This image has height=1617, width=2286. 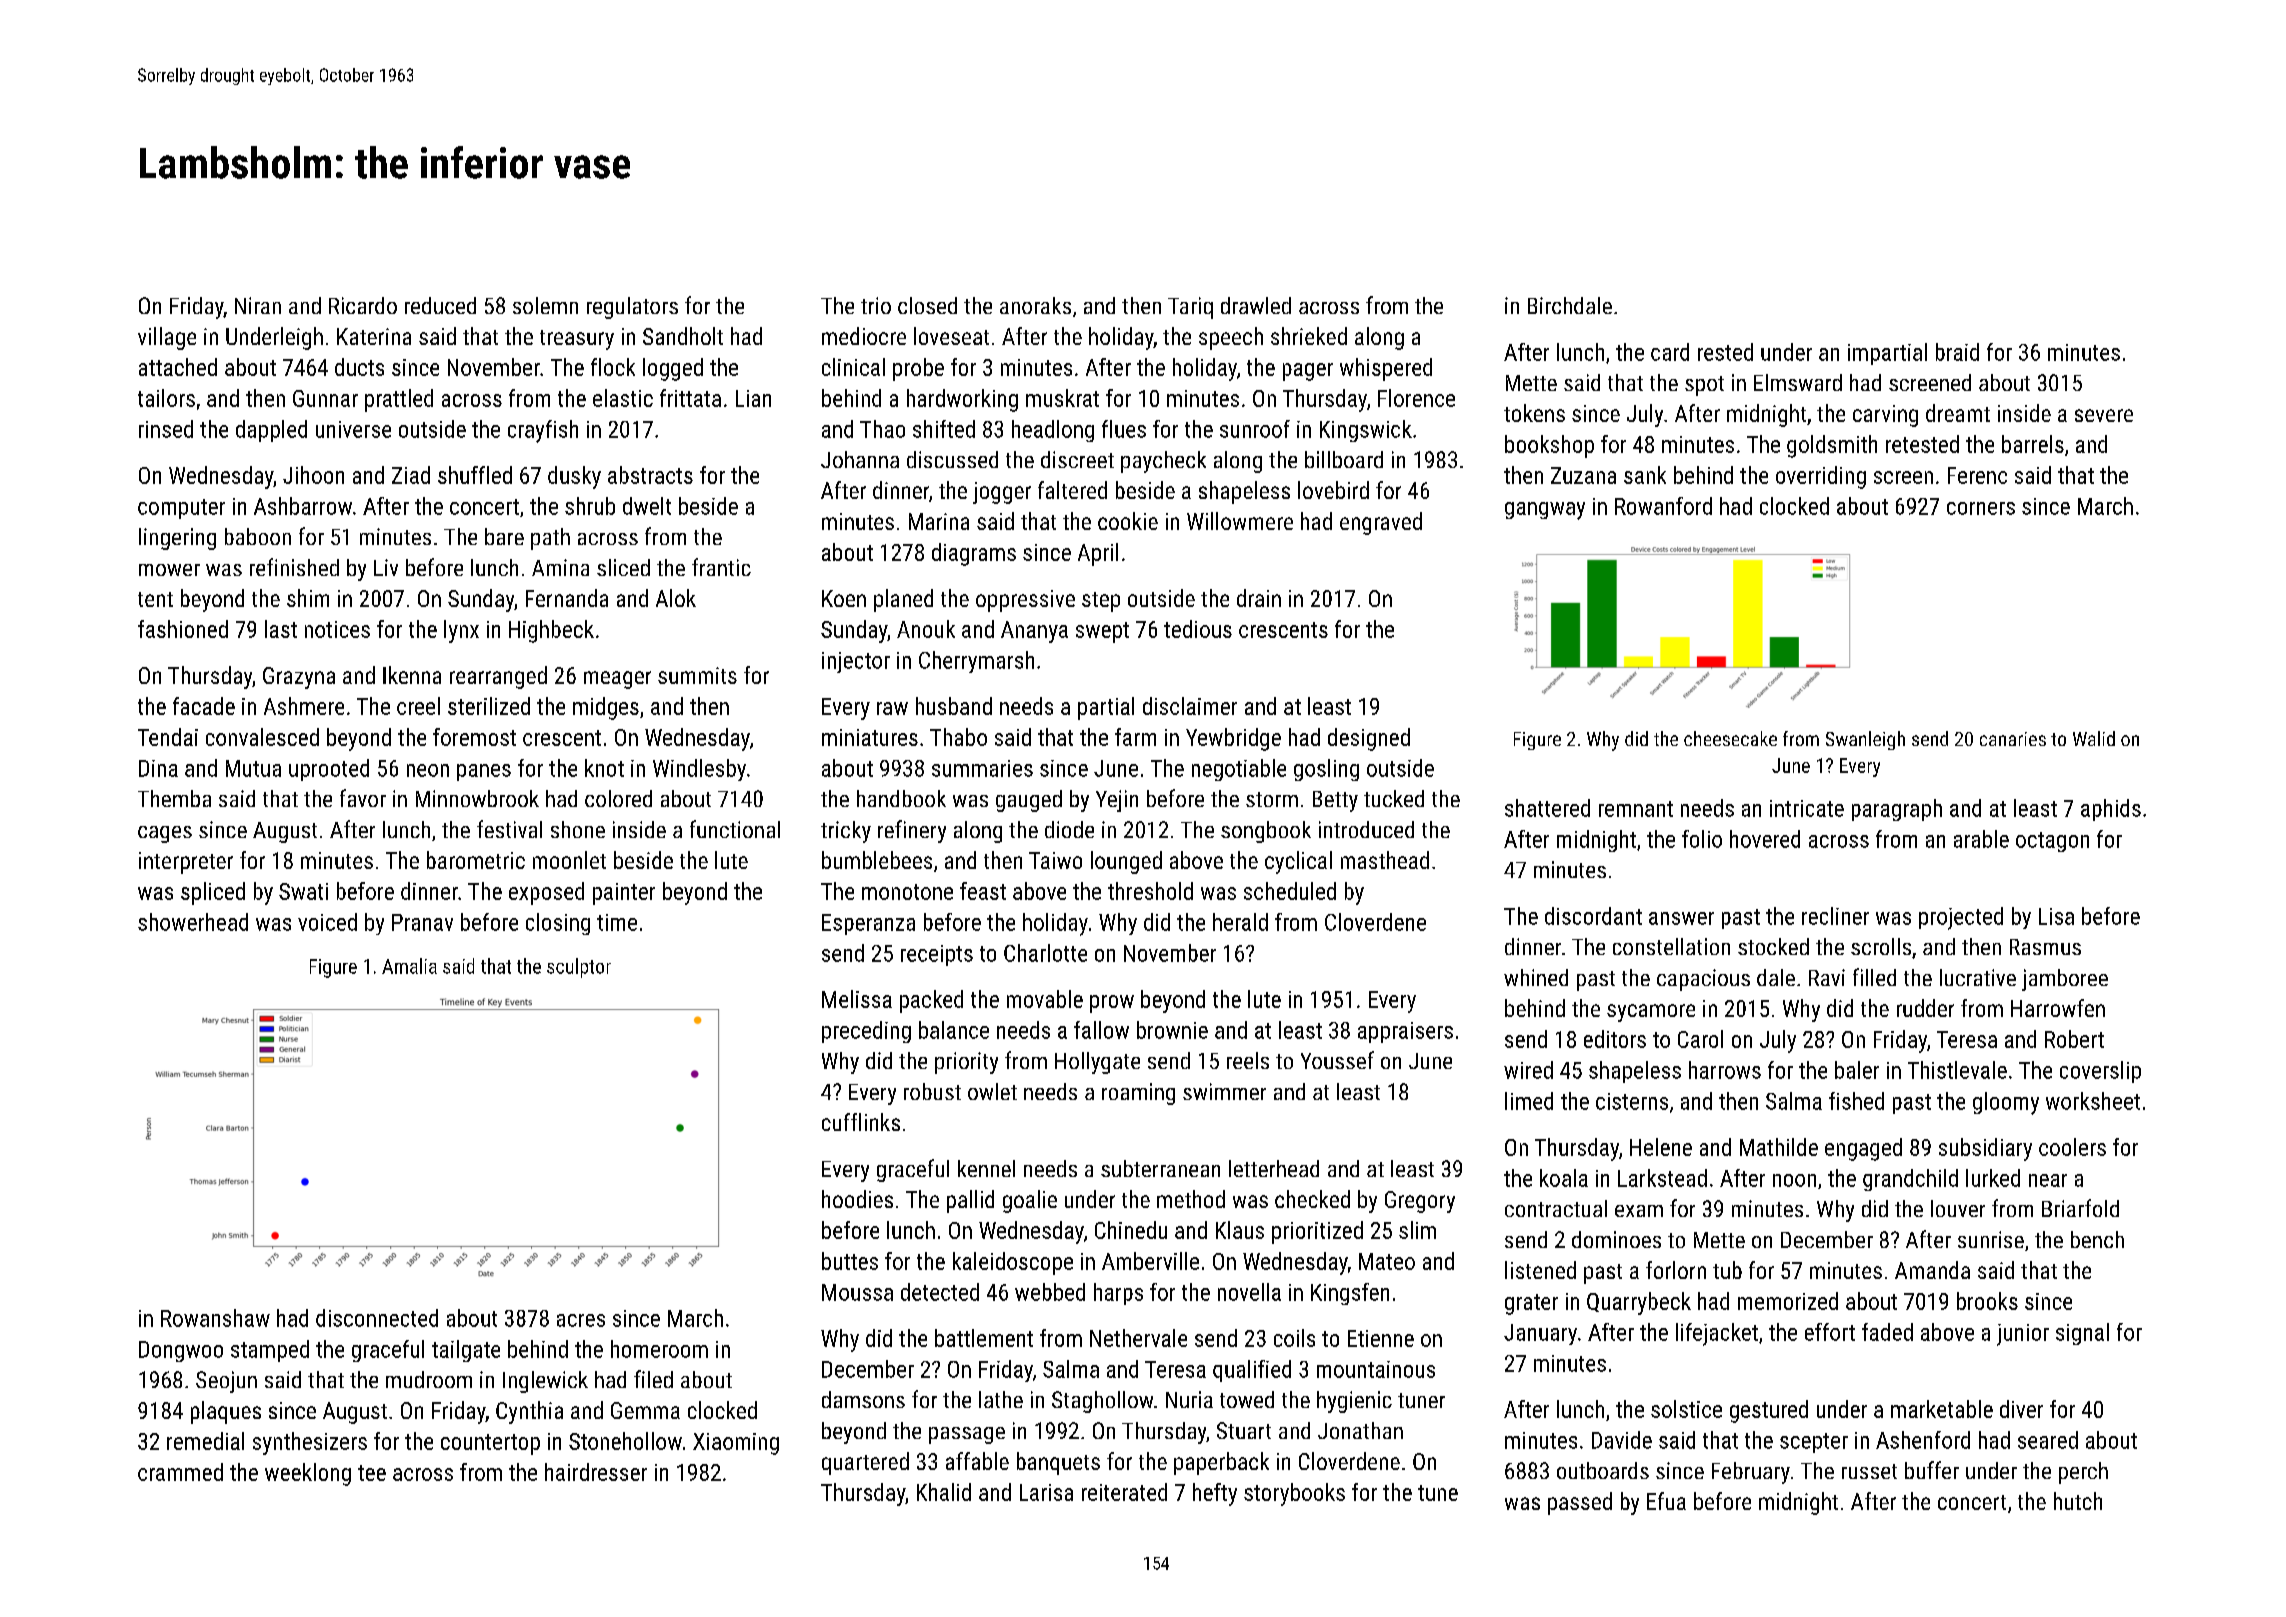 I want to click on trio, so click(x=876, y=305).
